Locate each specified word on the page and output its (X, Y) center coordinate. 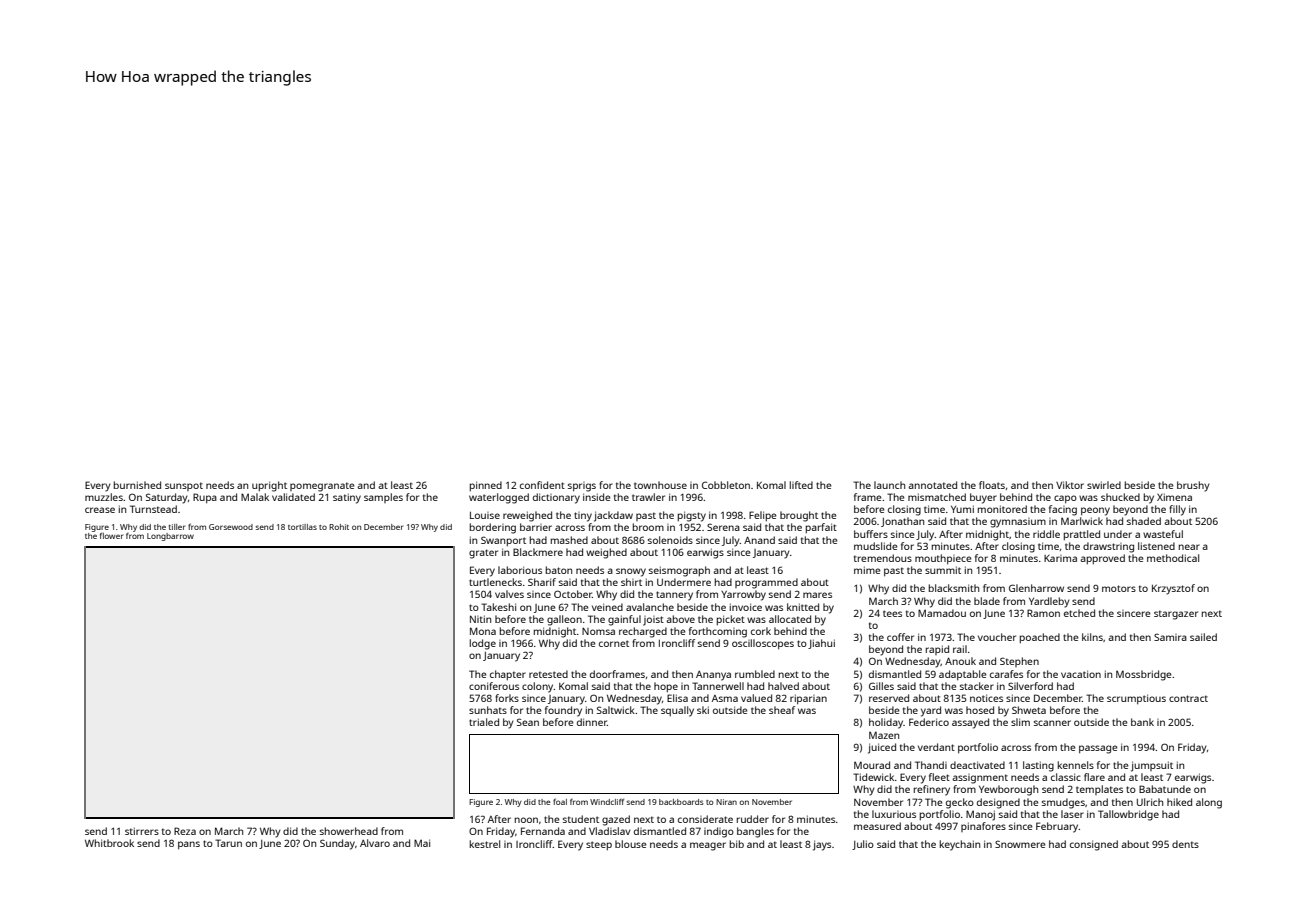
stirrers (142, 831)
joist (653, 621)
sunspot (184, 486)
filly (1177, 510)
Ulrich (1150, 802)
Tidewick (873, 777)
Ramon (1043, 613)
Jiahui (821, 644)
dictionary (556, 498)
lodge (483, 644)
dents (1185, 844)
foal (560, 801)
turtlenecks (495, 582)
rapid (937, 650)
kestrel (485, 844)
